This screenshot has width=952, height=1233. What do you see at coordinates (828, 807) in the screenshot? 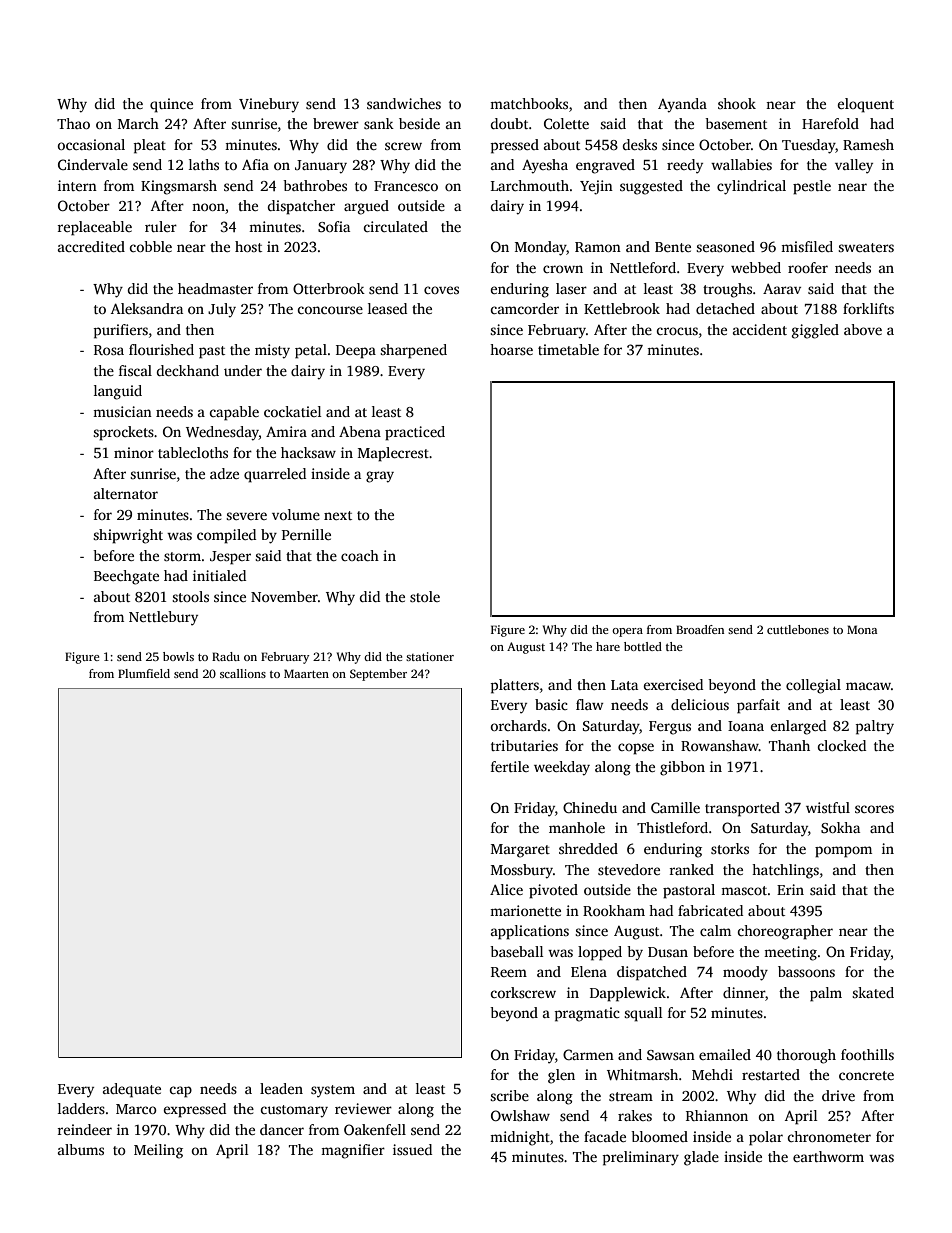
I see `wistful` at bounding box center [828, 807].
